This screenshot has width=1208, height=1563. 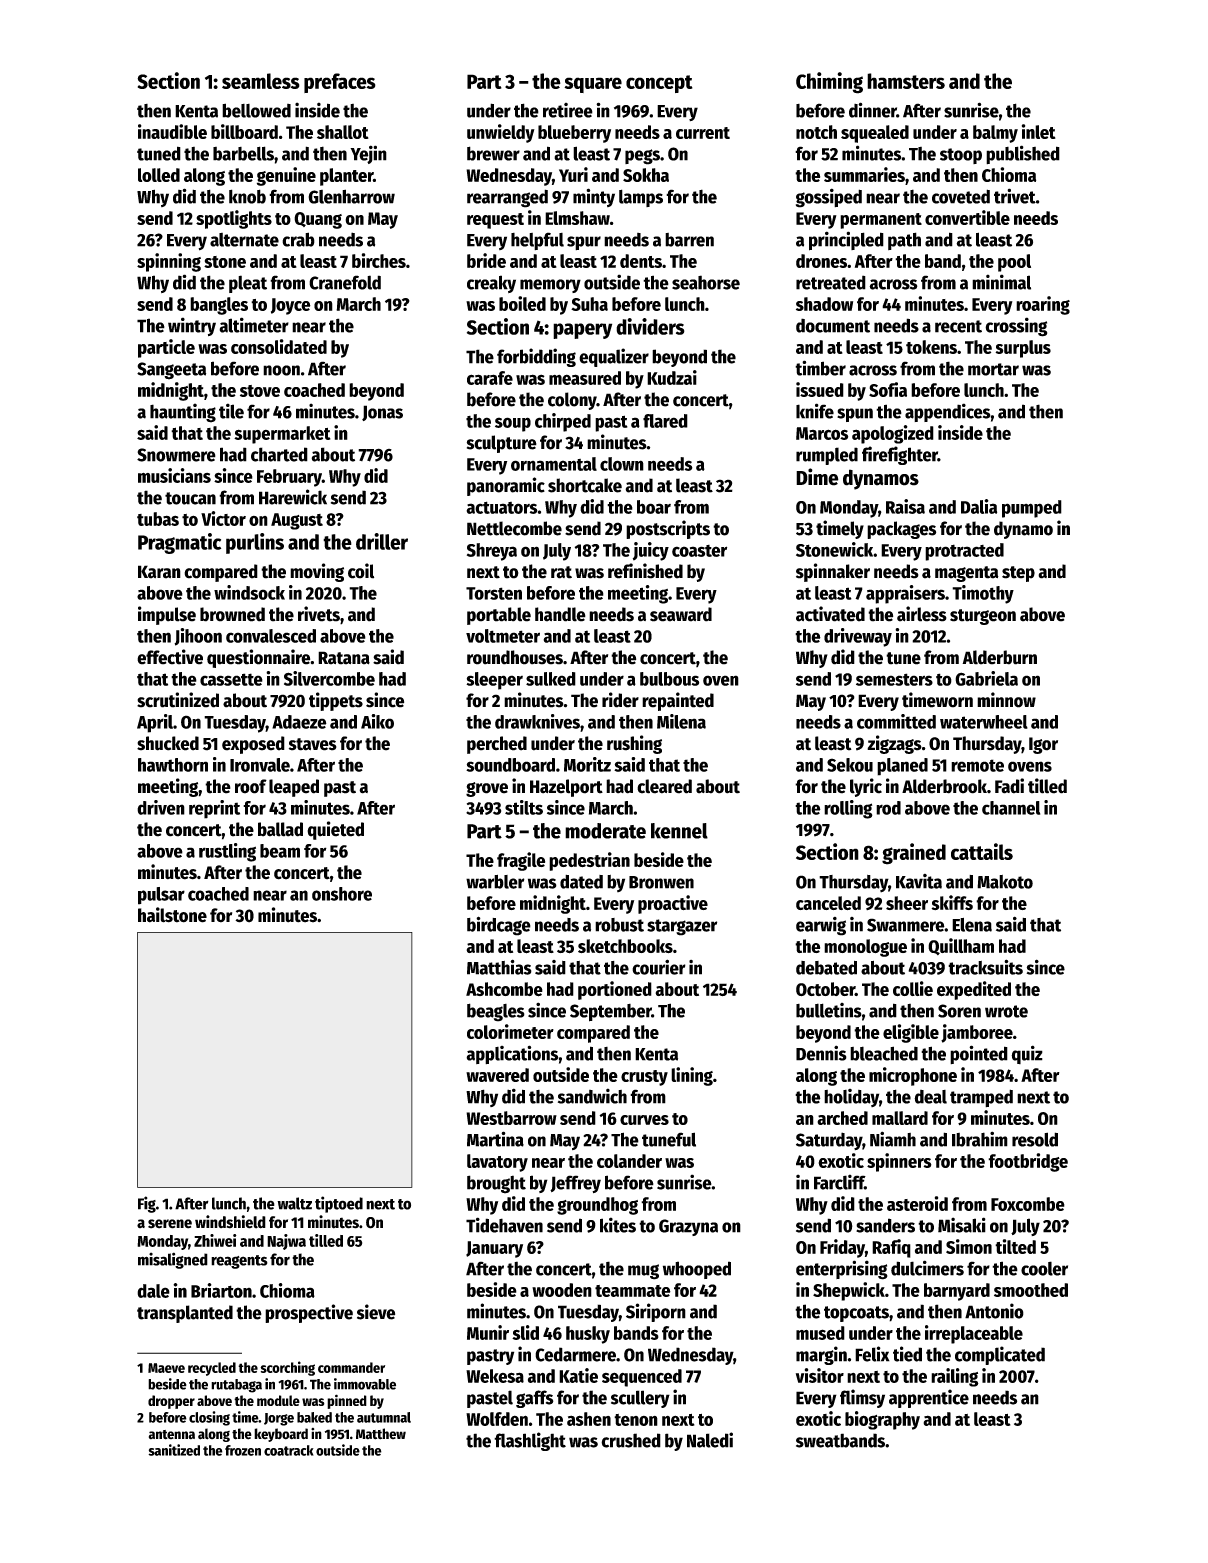 I want to click on Cranefold, so click(x=345, y=282).
